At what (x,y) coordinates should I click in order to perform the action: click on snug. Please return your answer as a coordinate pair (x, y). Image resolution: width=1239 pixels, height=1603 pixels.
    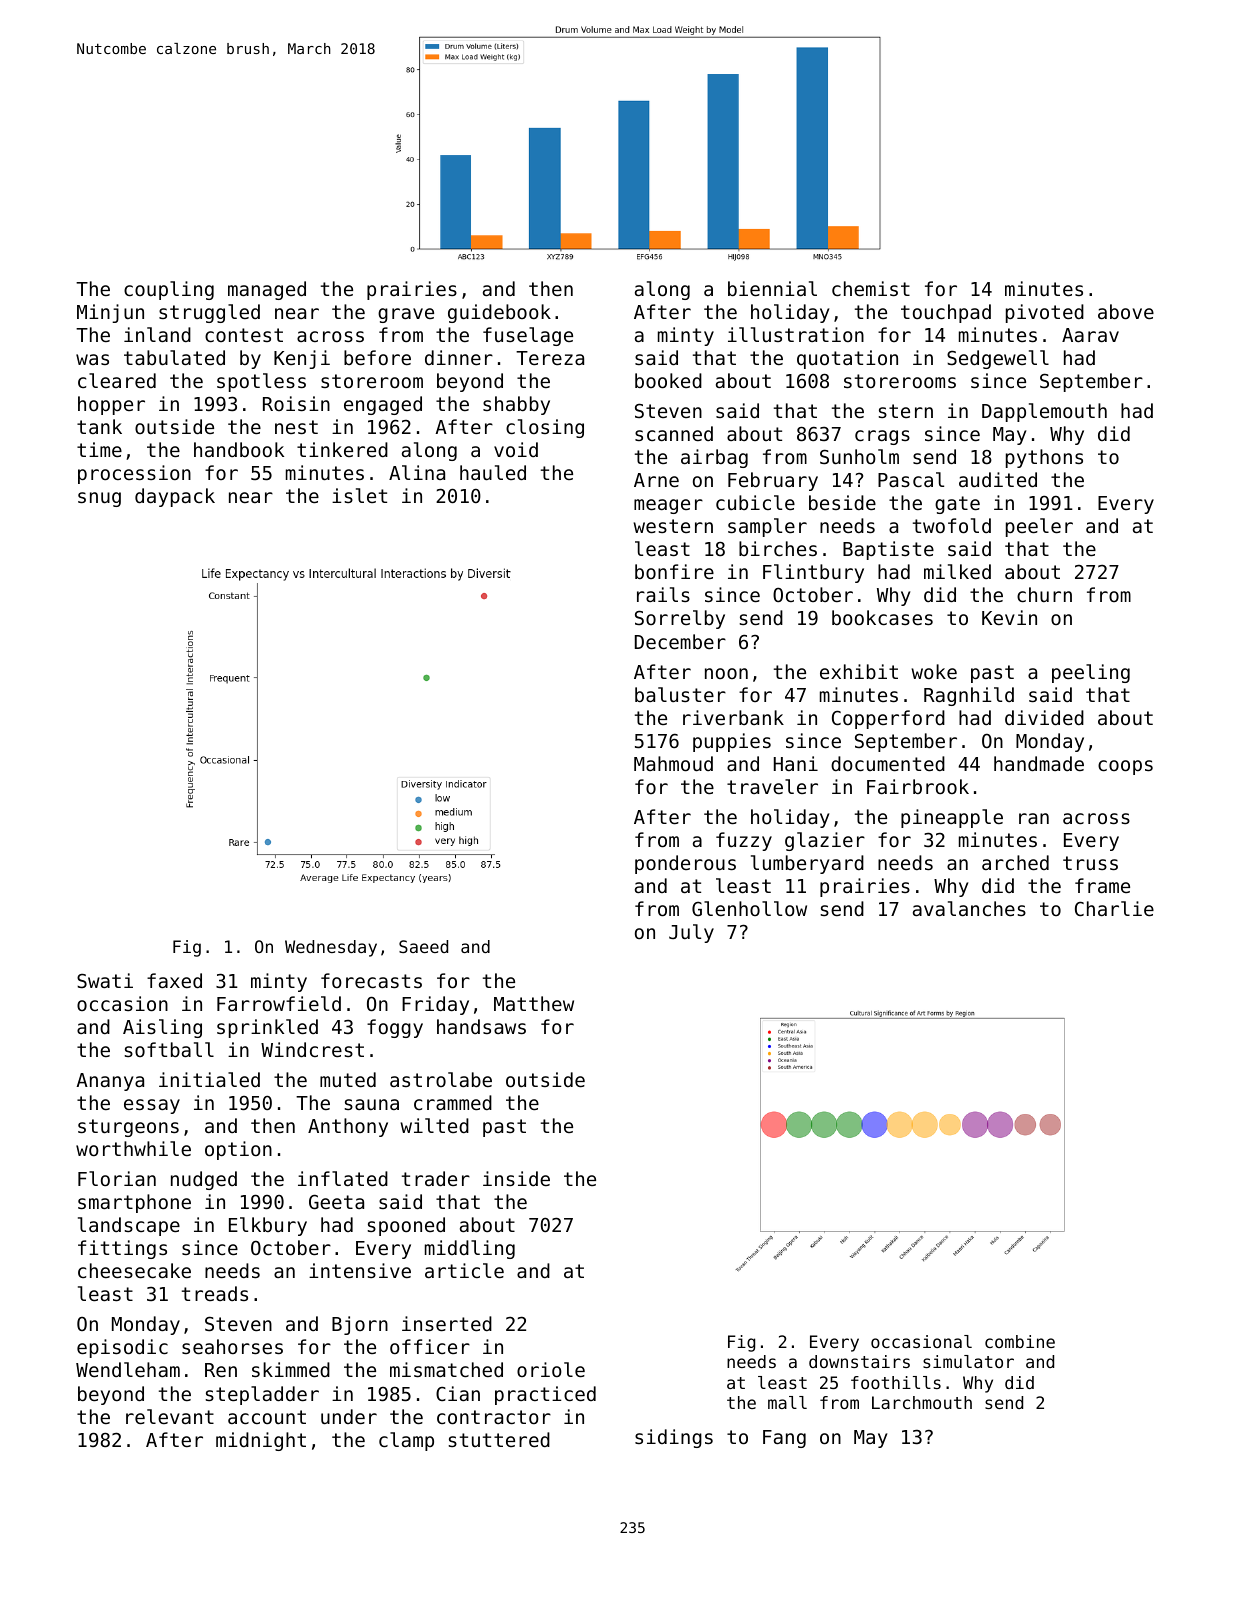
    Looking at the image, I should click on (99, 499).
